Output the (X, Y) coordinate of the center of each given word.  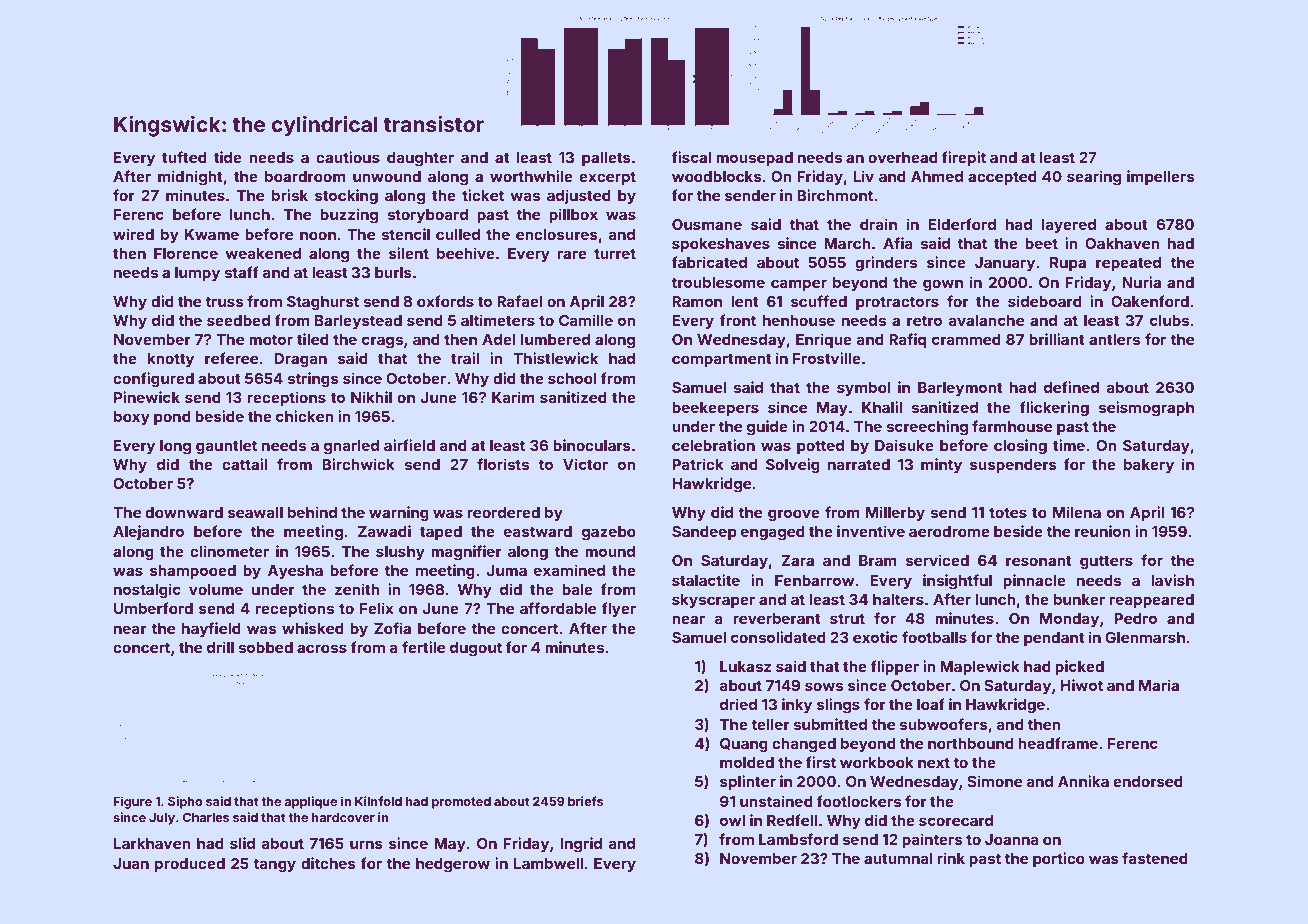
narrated (859, 464)
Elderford (962, 224)
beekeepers (715, 409)
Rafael (520, 301)
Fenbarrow (814, 580)
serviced (937, 560)
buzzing (349, 216)
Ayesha (295, 572)
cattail (244, 464)
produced (190, 865)
